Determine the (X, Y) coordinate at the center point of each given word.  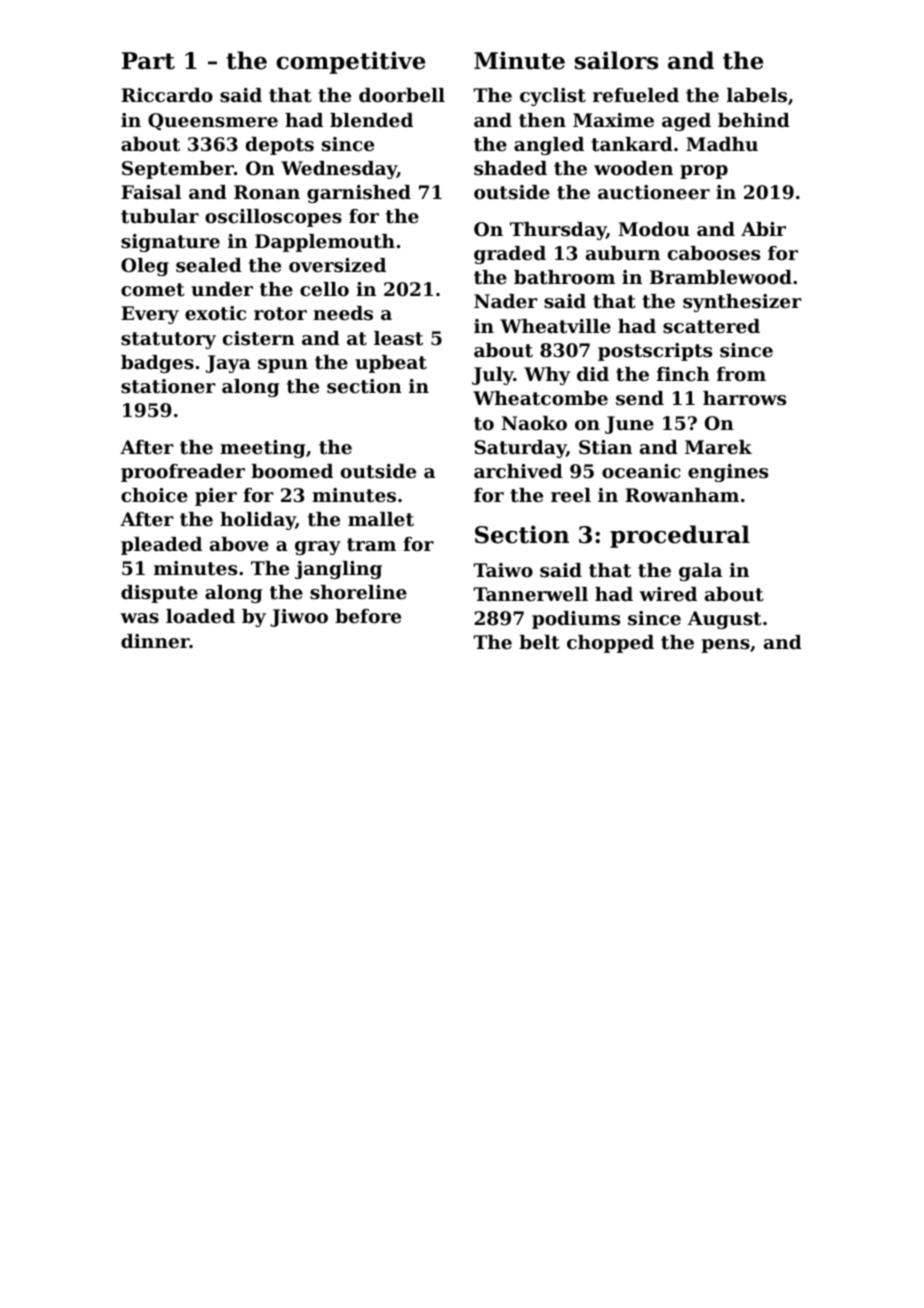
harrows (744, 398)
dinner (155, 641)
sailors (616, 60)
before (368, 616)
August (725, 620)
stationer (168, 386)
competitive (350, 62)
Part (148, 61)
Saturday (520, 449)
